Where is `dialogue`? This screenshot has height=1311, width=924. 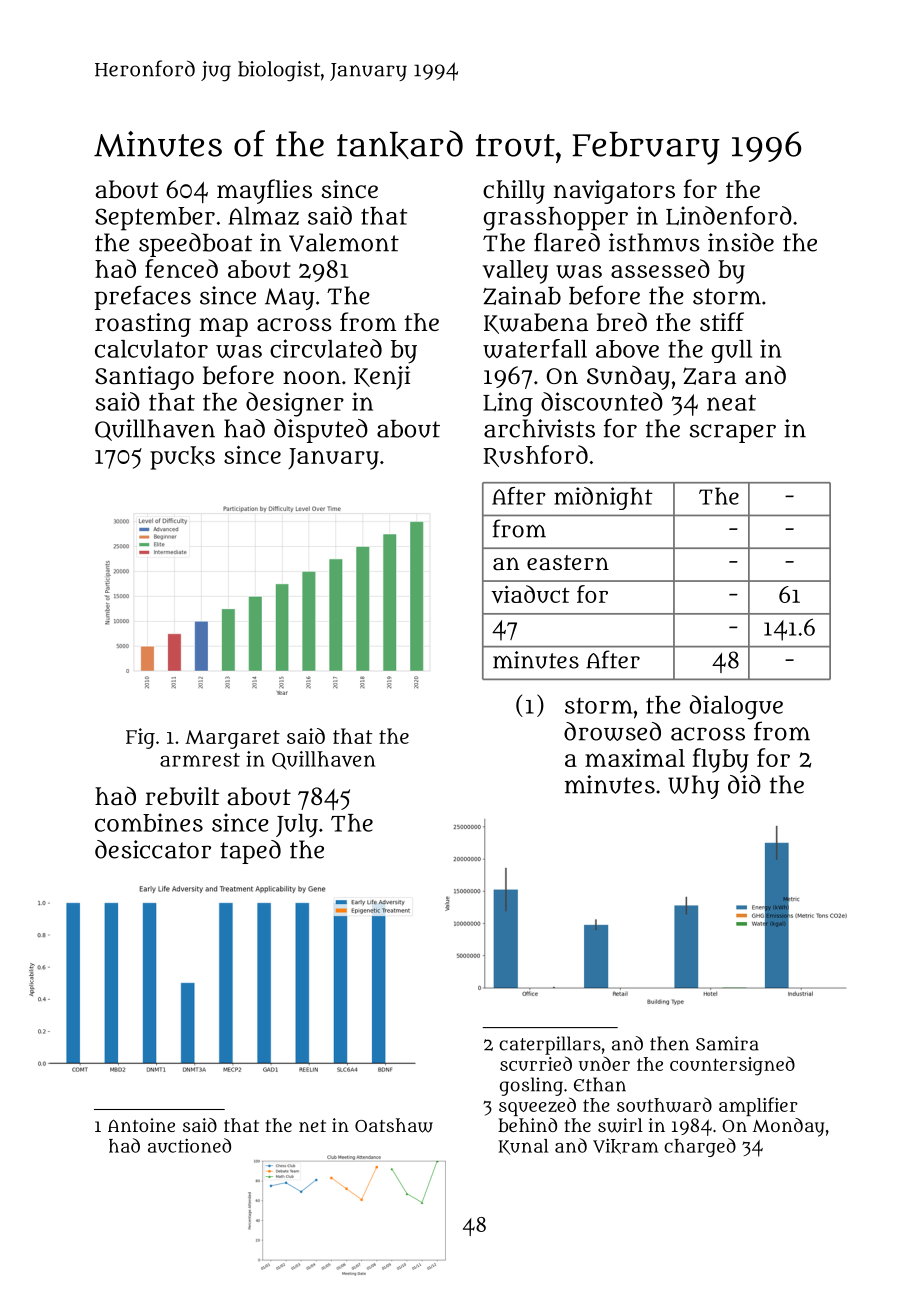
dialogue is located at coordinates (736, 707).
